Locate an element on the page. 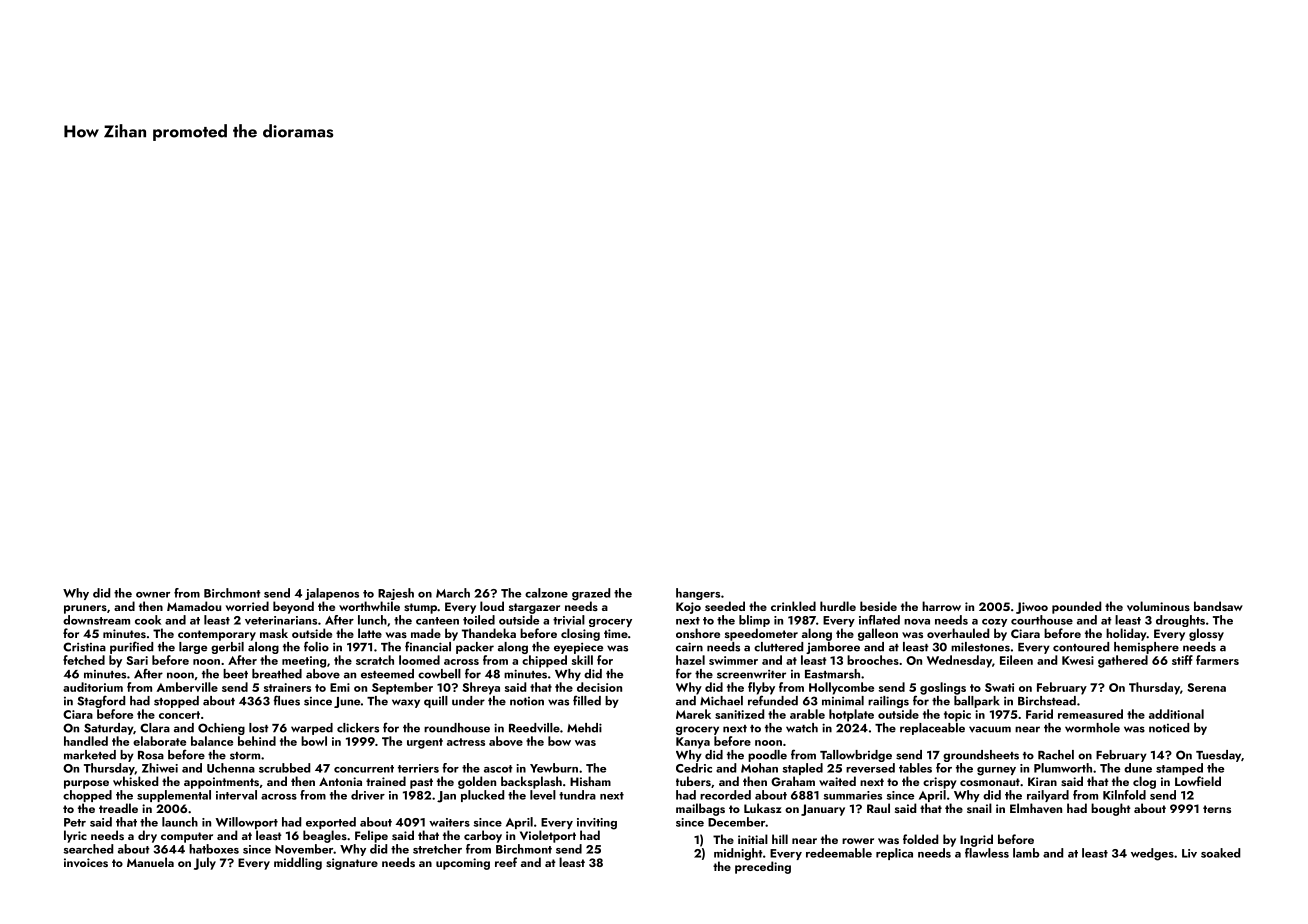  chopped is located at coordinates (87, 796).
